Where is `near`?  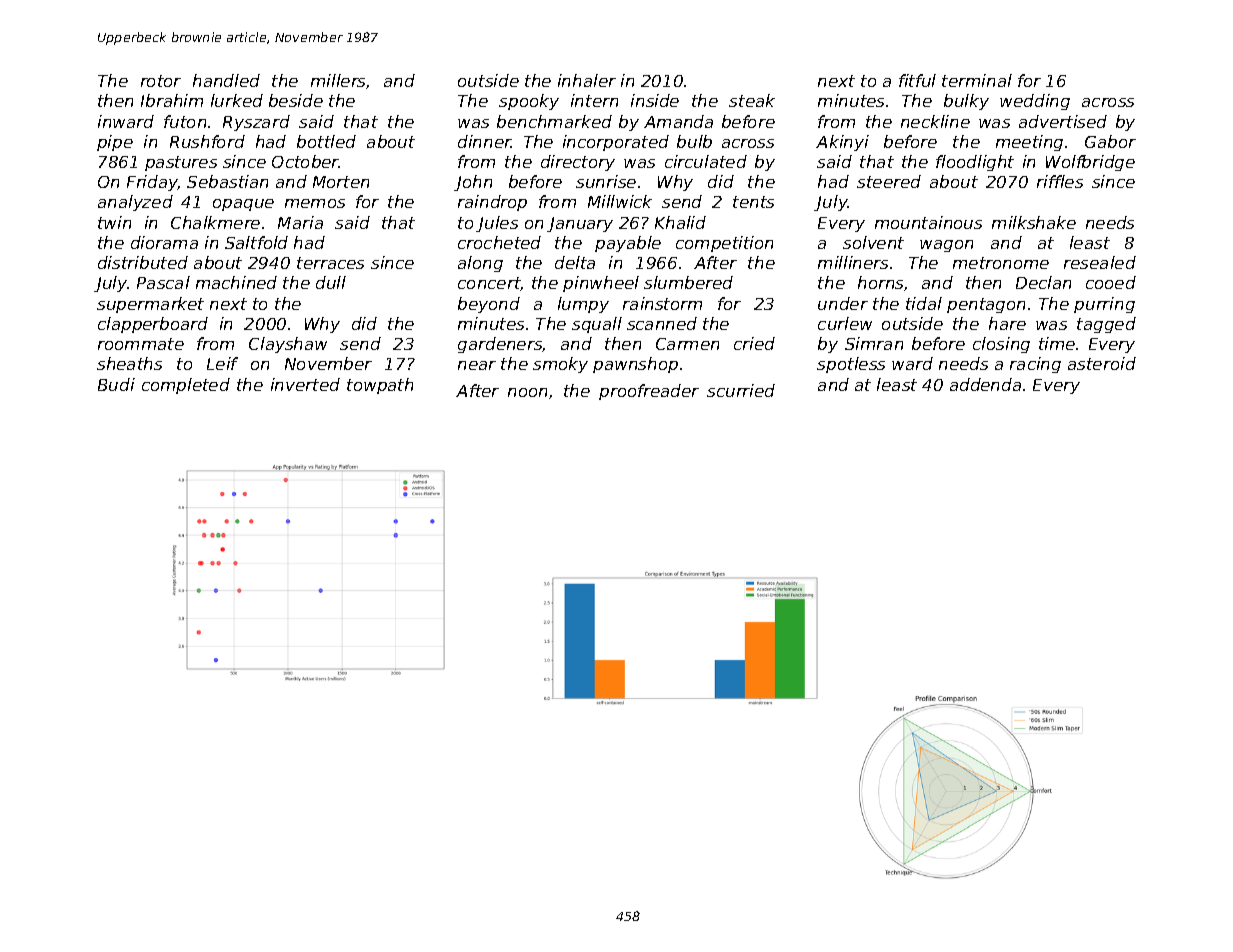
near is located at coordinates (477, 365).
